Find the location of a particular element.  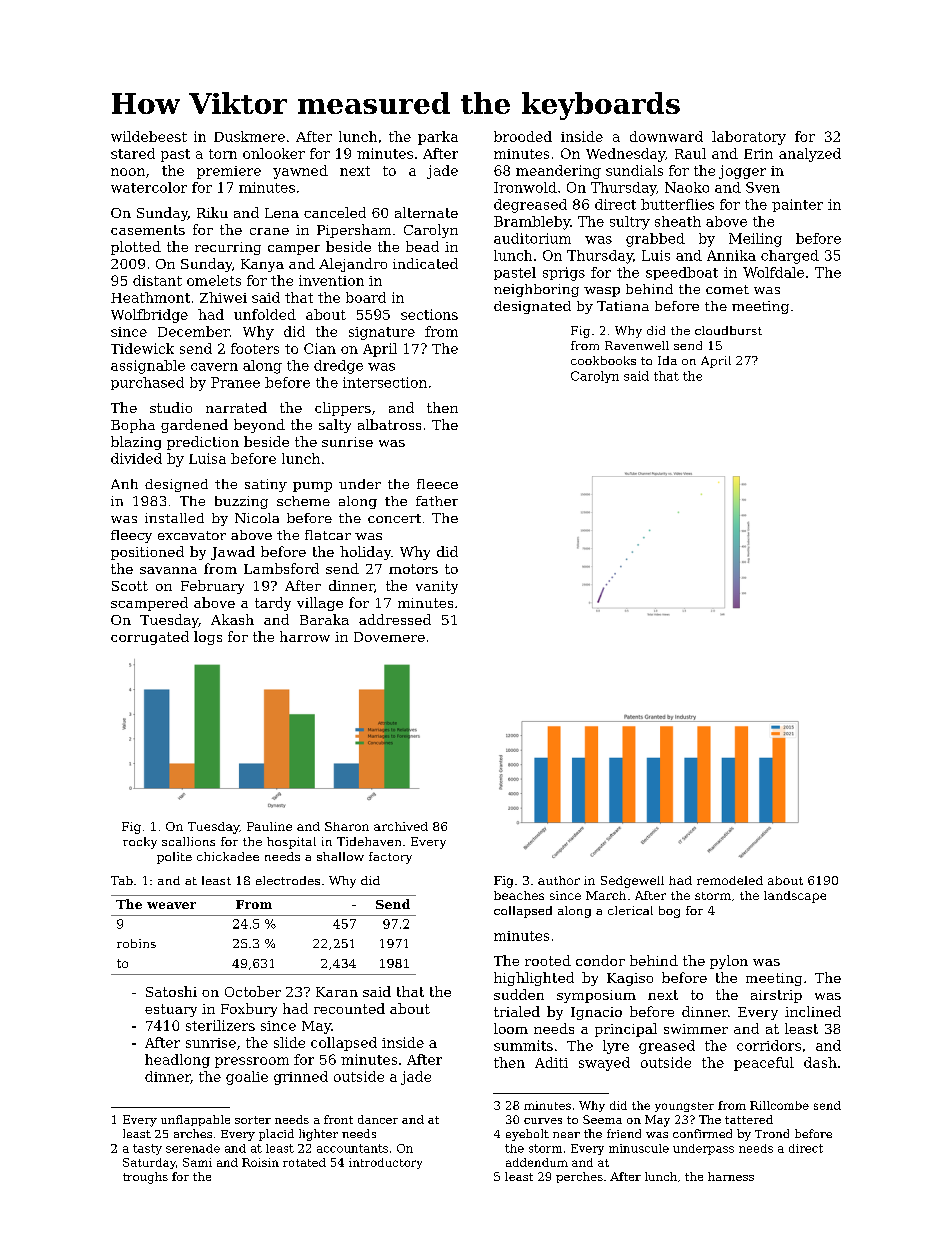

cloudburst is located at coordinates (728, 330).
